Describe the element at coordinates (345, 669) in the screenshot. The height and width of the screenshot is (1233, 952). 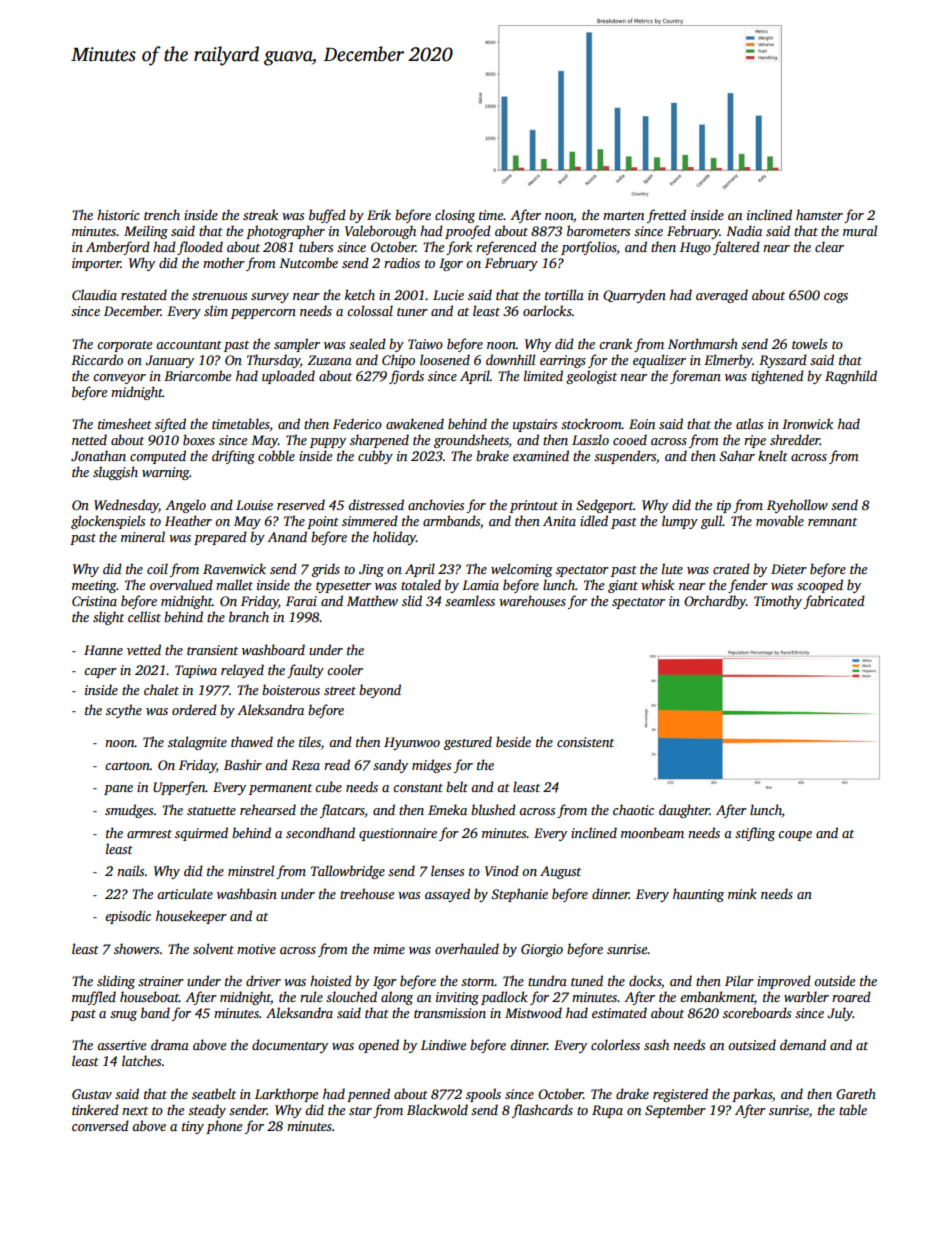
I see `cooler` at that location.
